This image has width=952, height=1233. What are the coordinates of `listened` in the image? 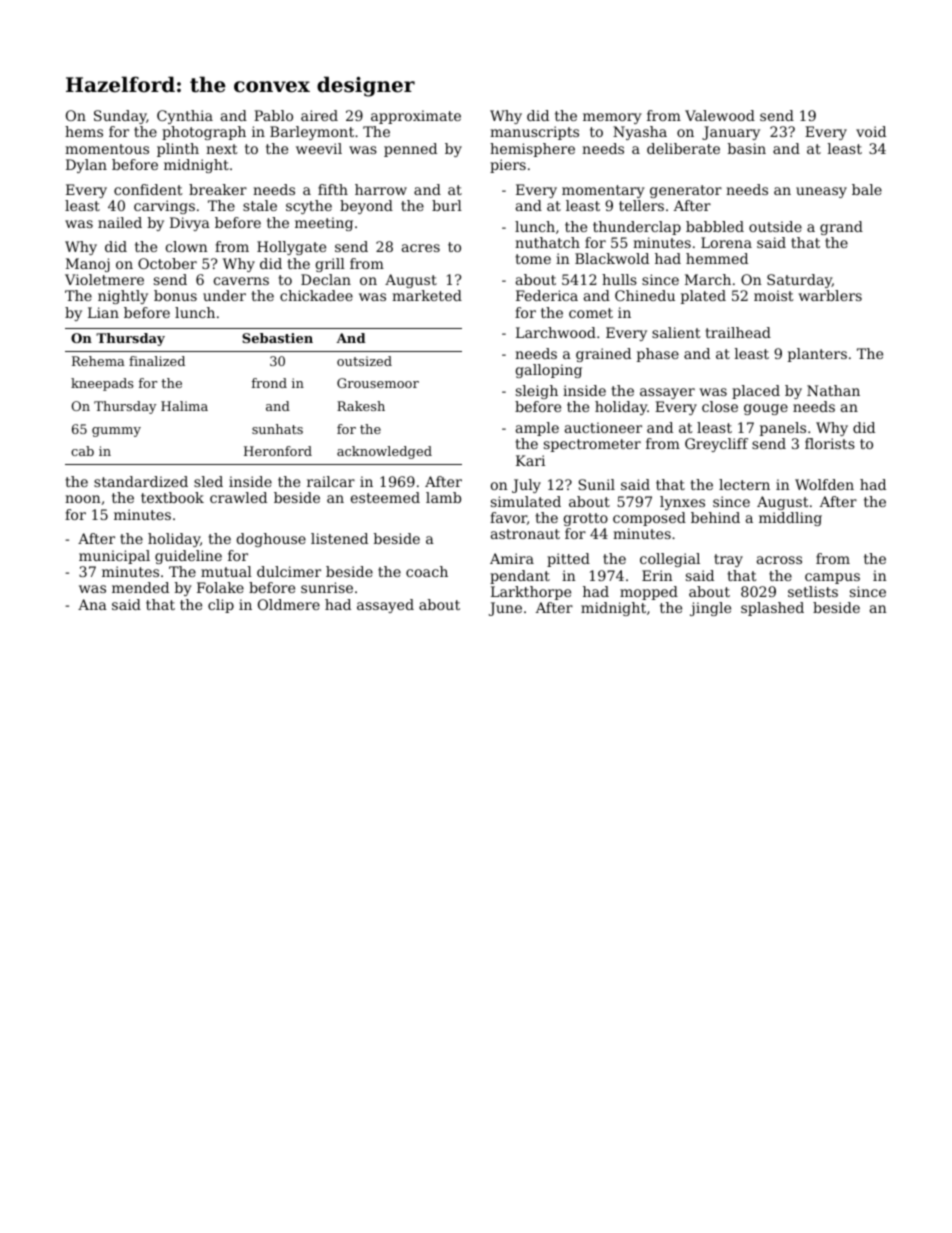 It's located at (339, 538).
